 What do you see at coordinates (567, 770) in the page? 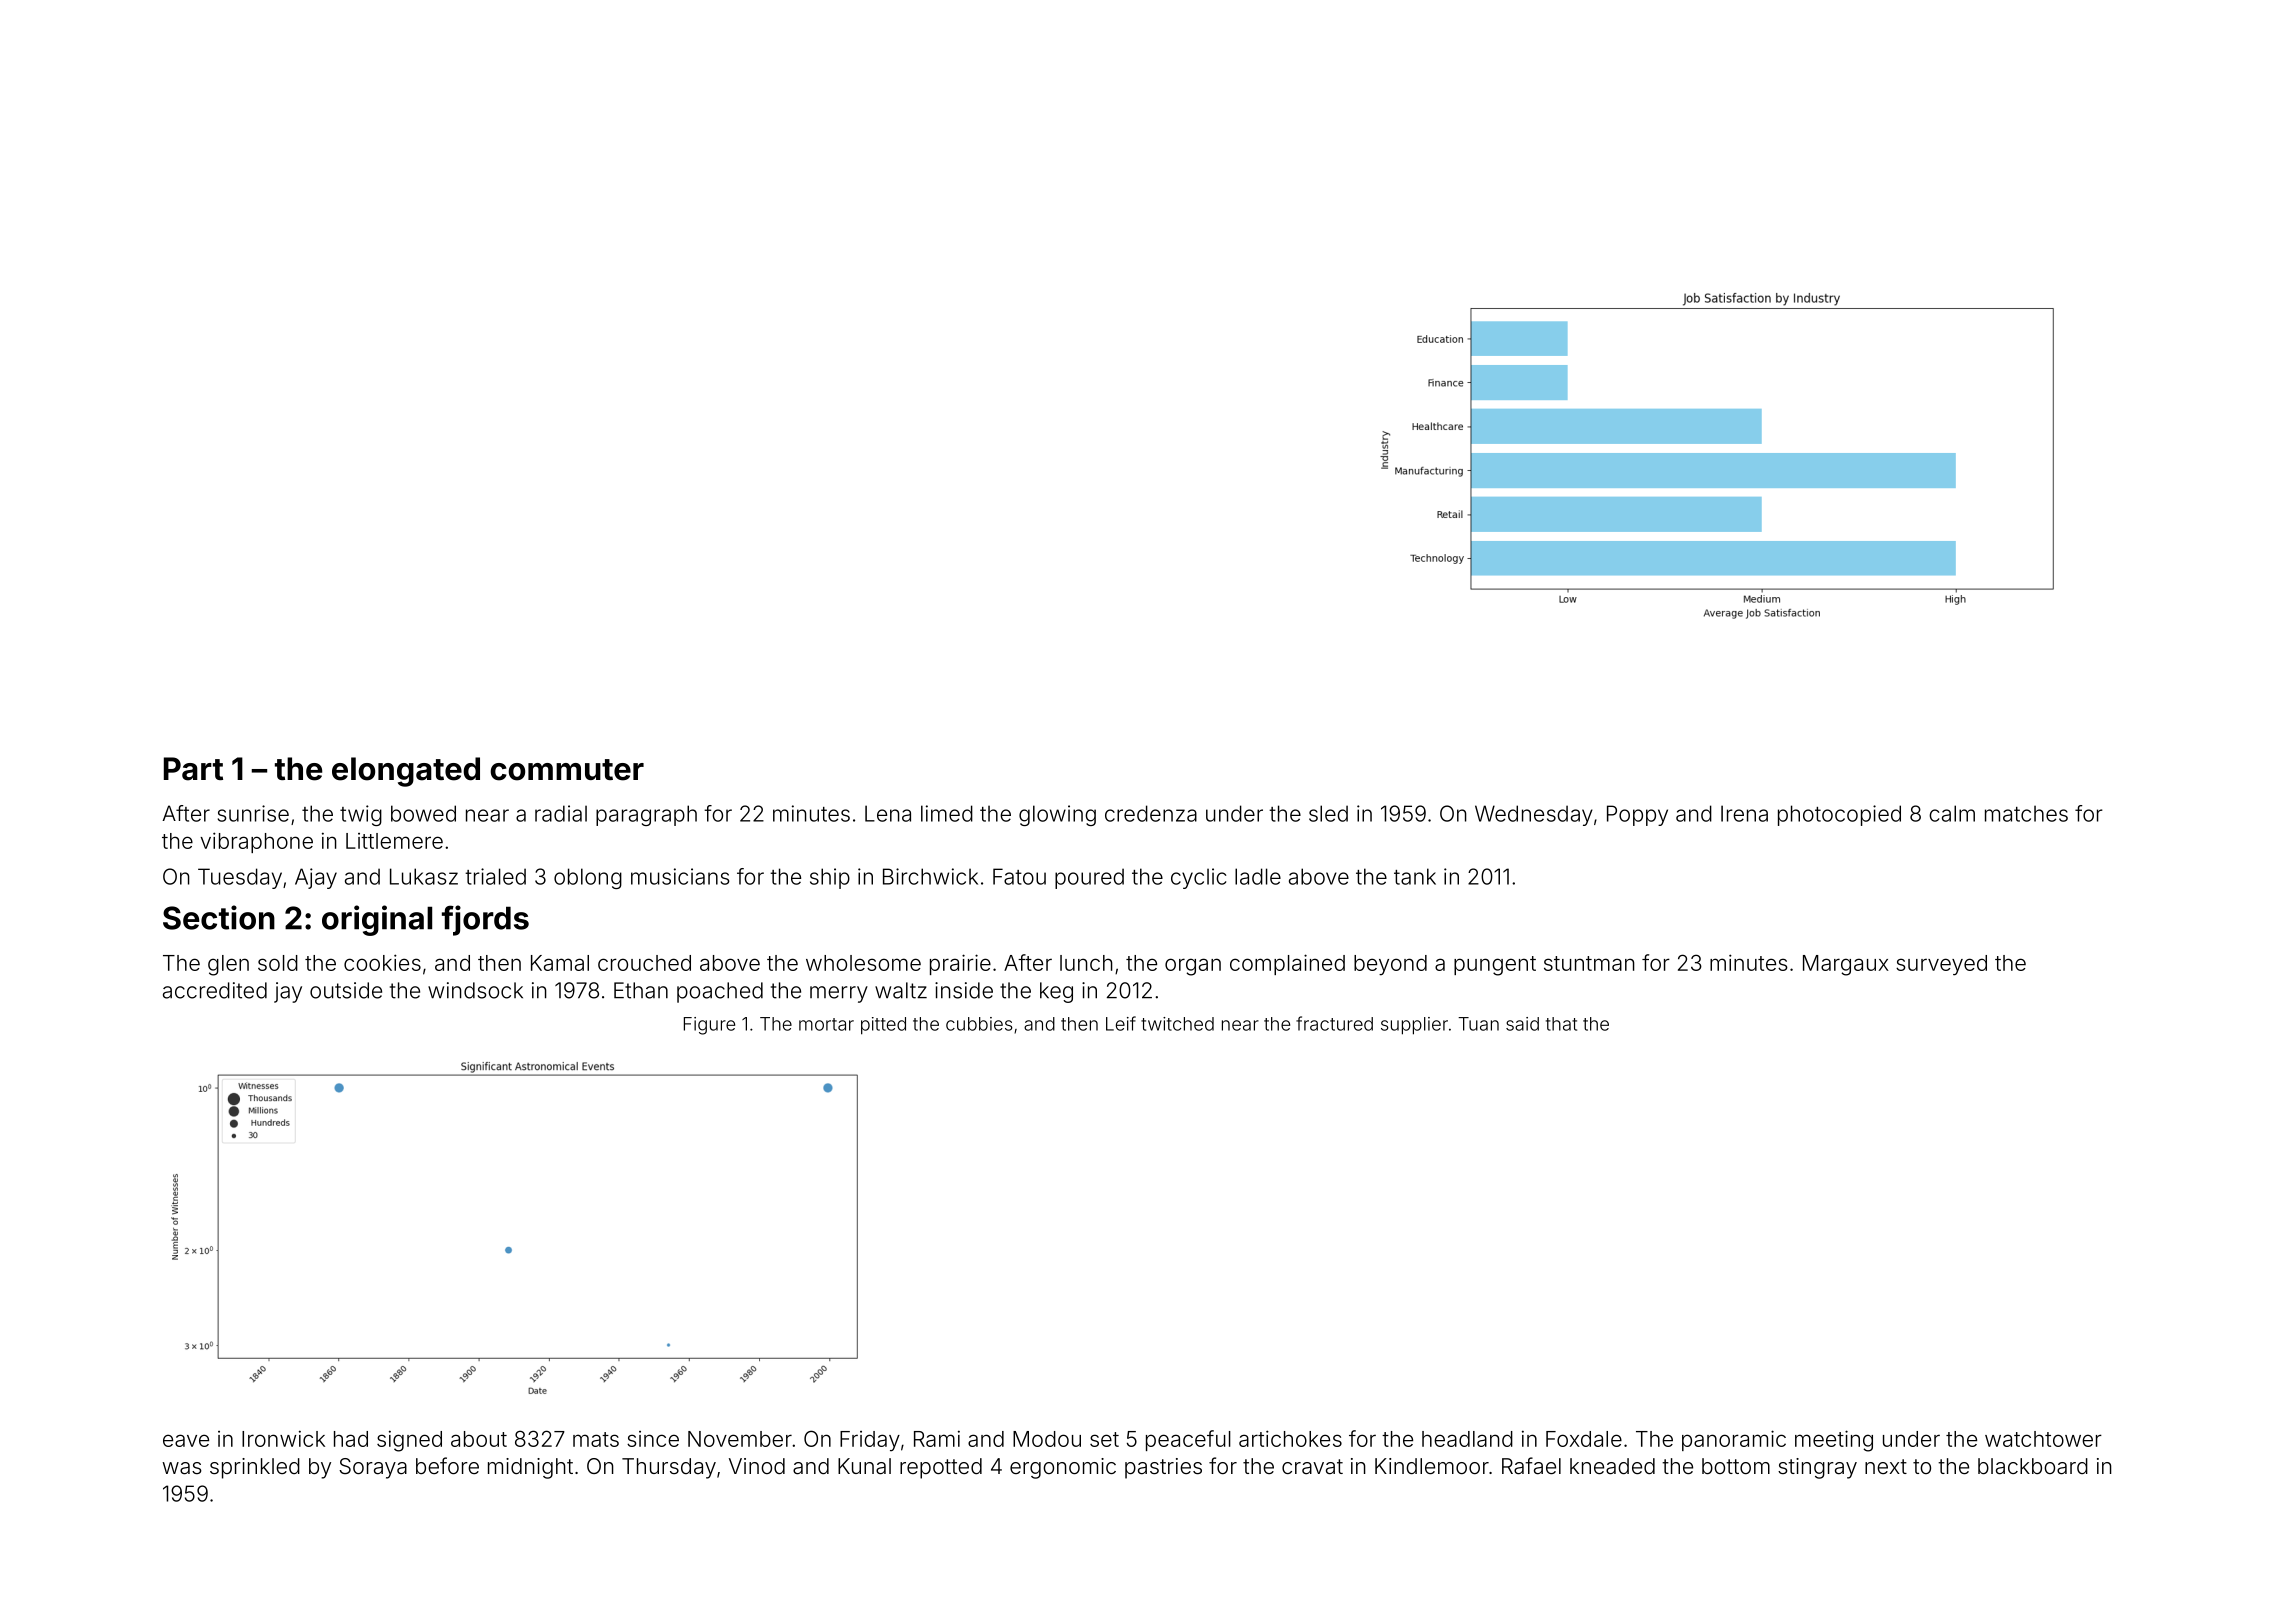
I see `commuter` at bounding box center [567, 770].
